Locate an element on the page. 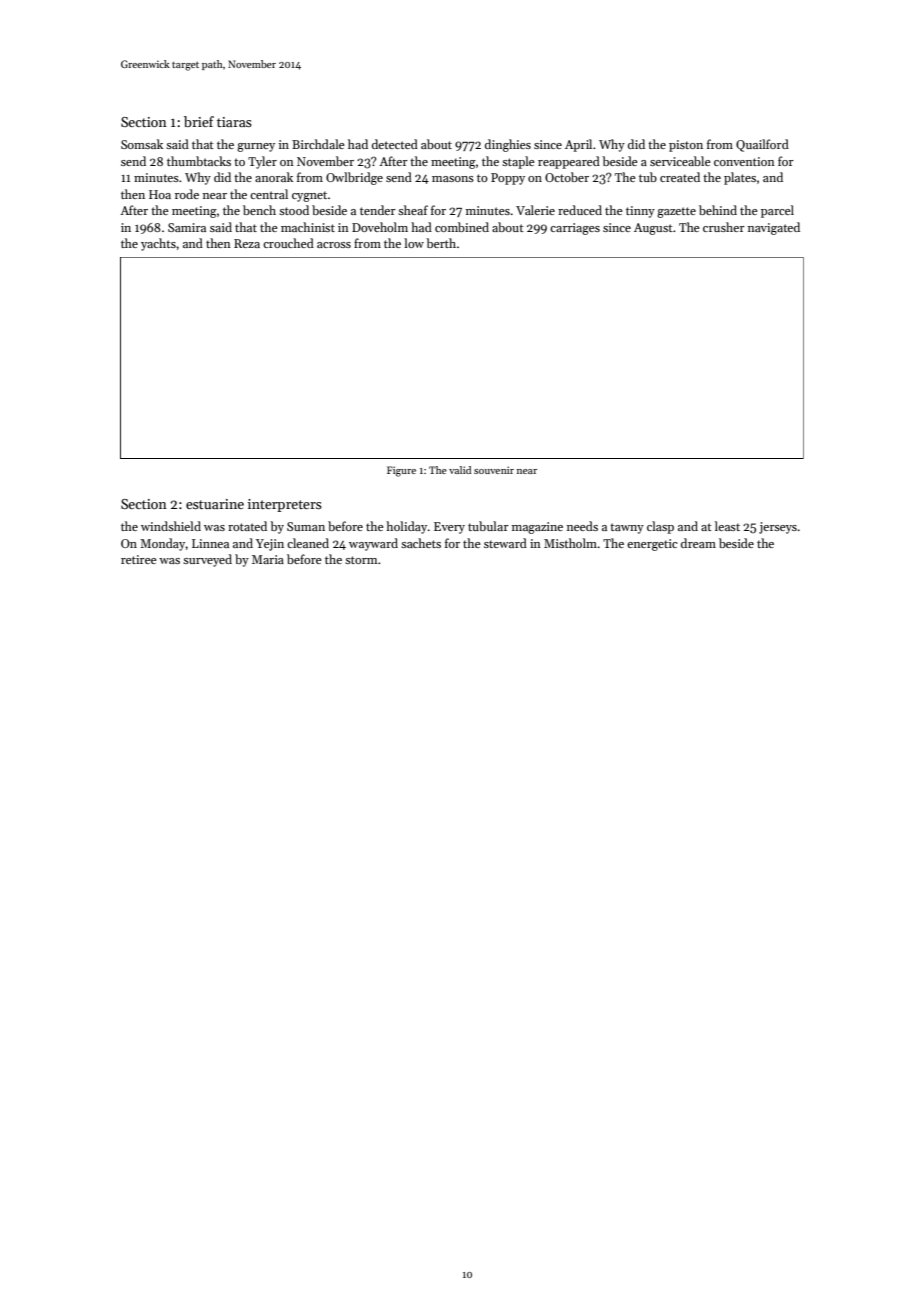  navigated is located at coordinates (774, 228).
